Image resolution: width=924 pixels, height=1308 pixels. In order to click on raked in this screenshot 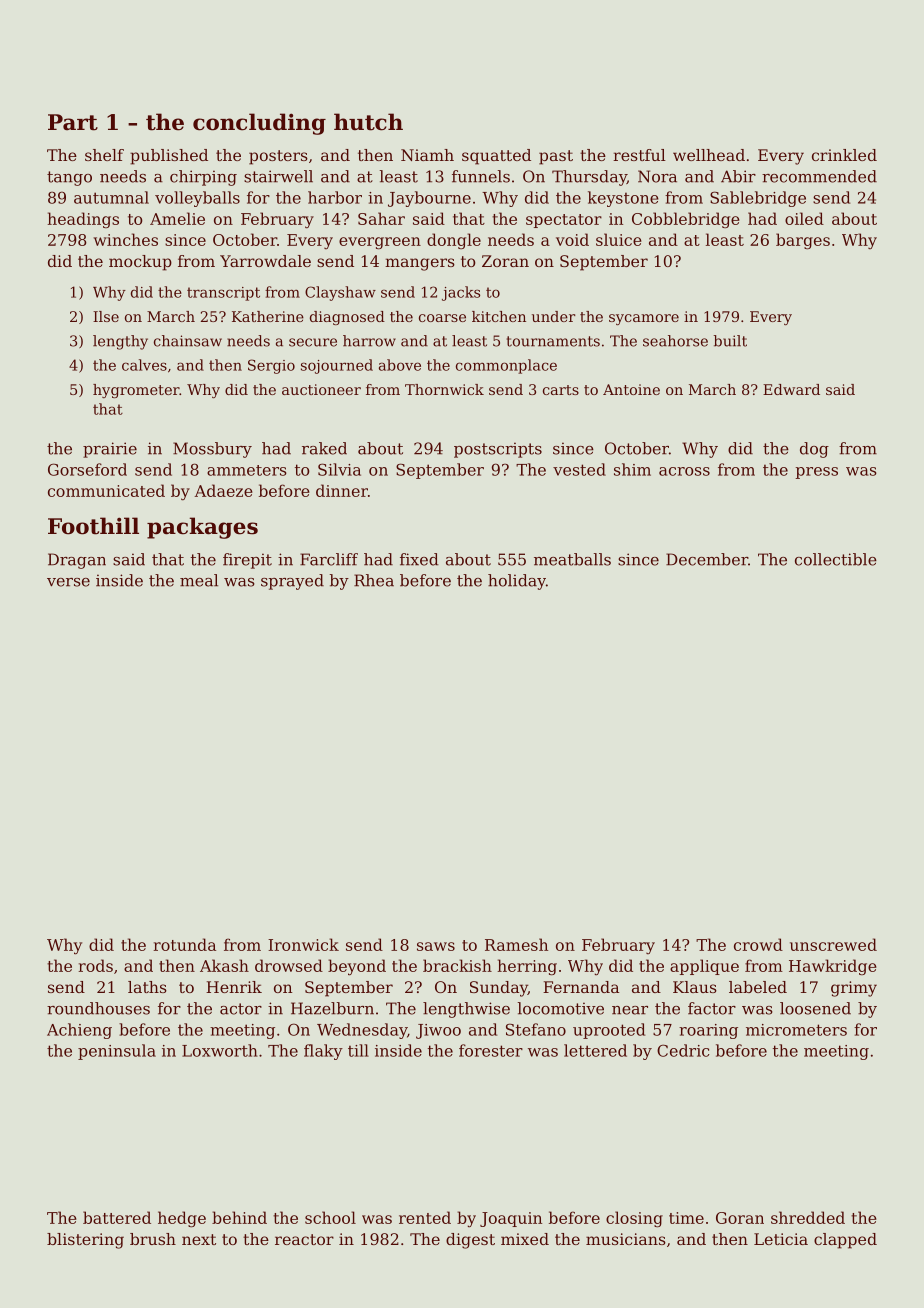, I will do `click(324, 448)`.
